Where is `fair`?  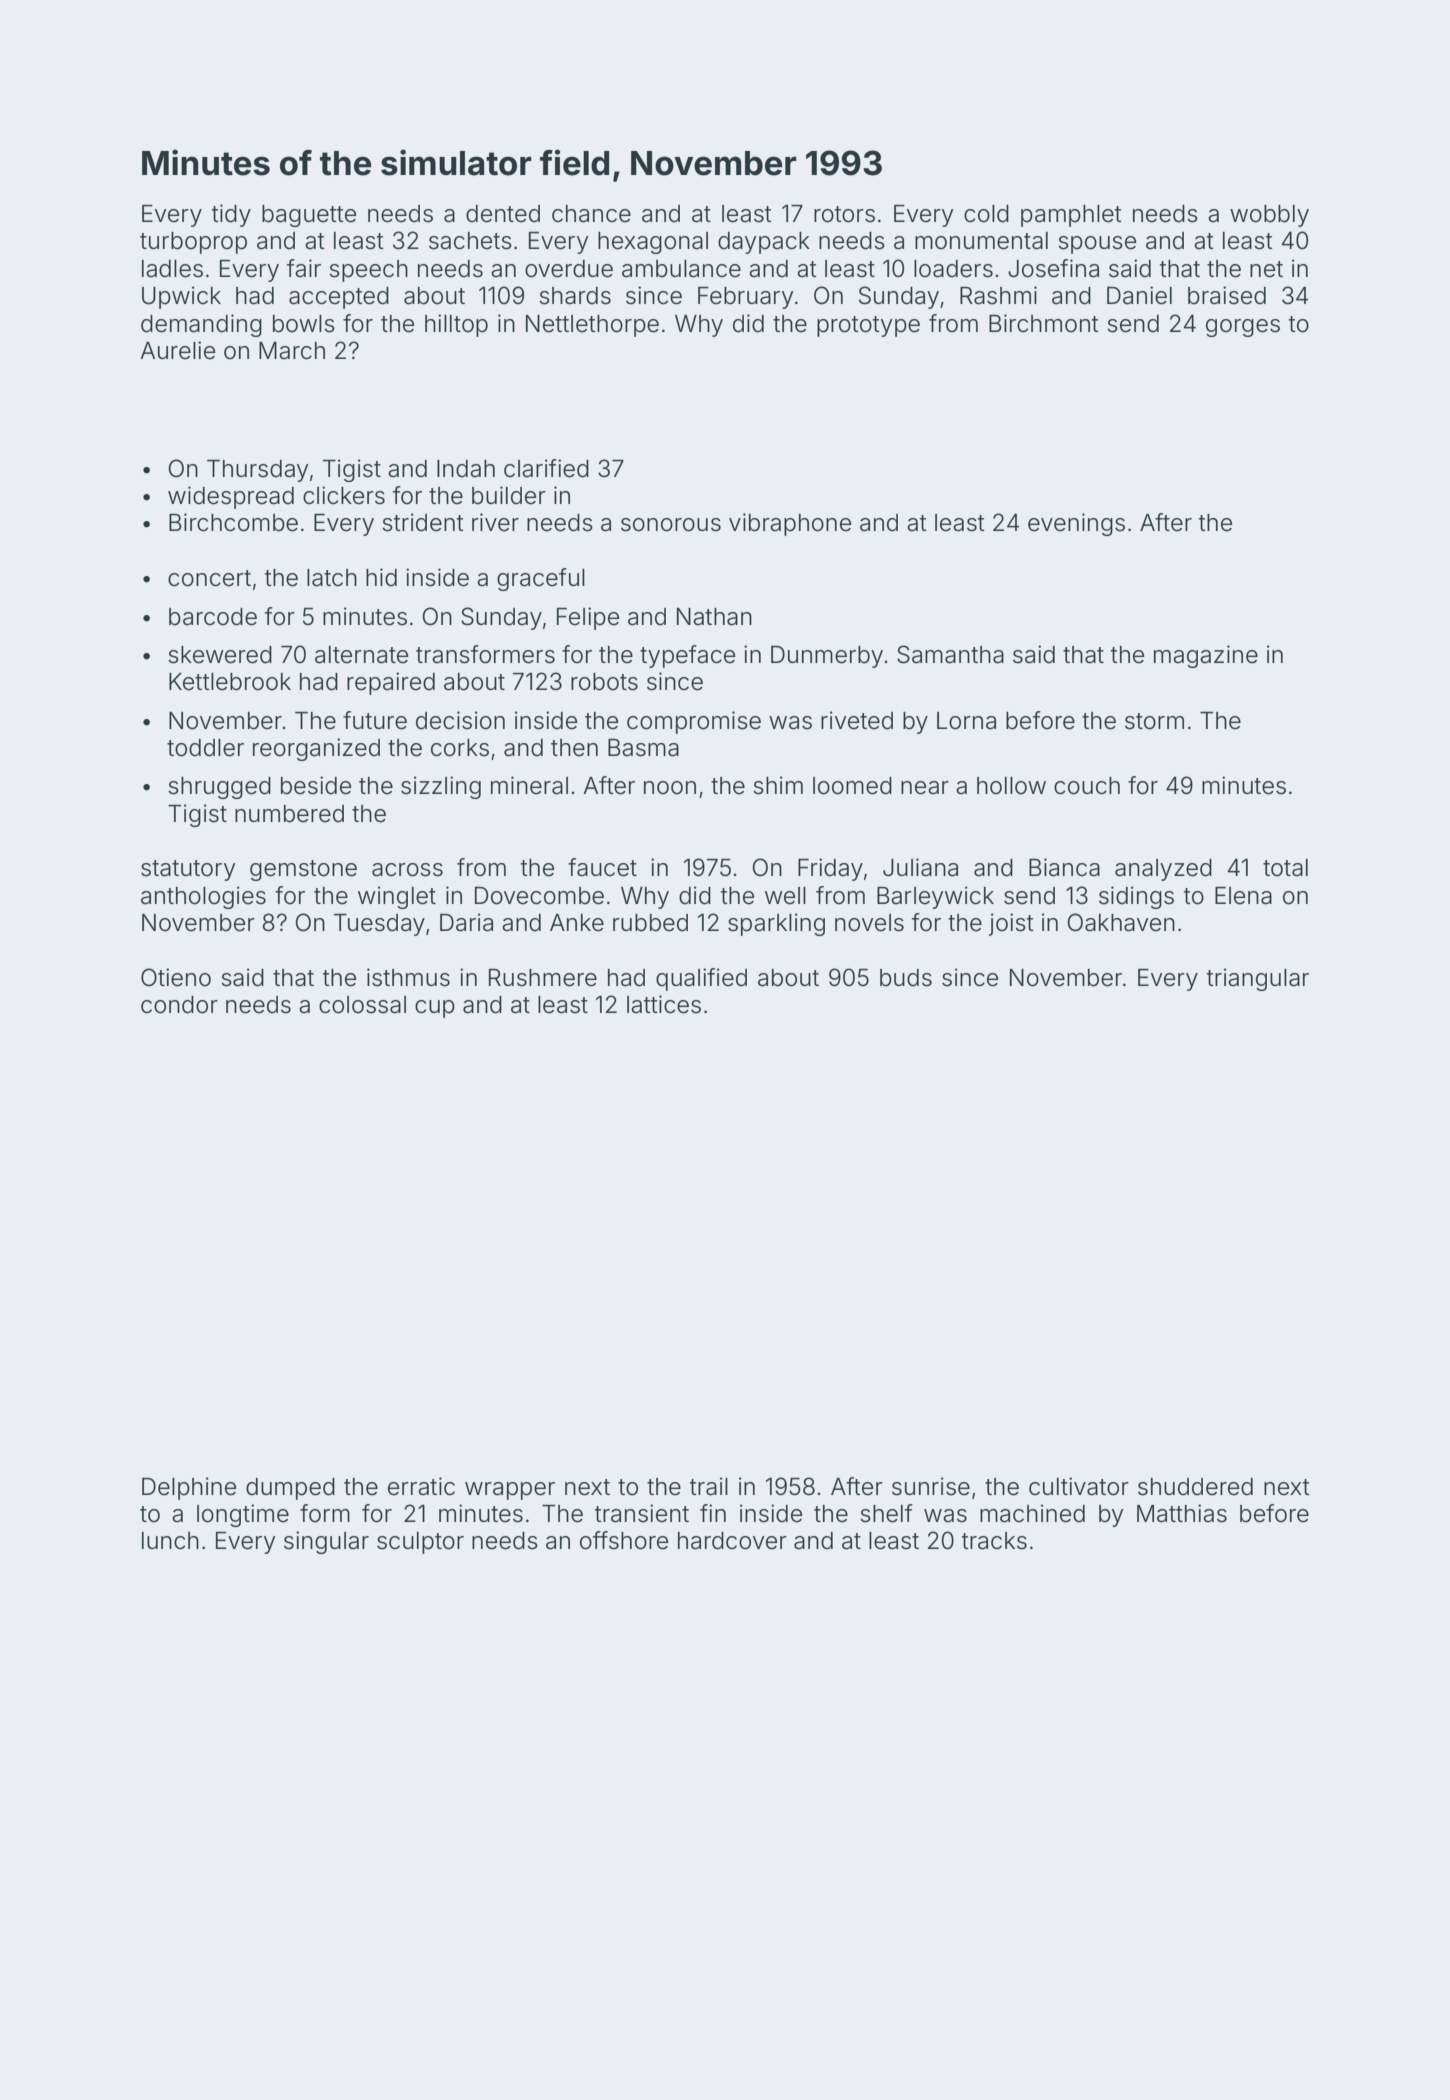
fair is located at coordinates (304, 268).
